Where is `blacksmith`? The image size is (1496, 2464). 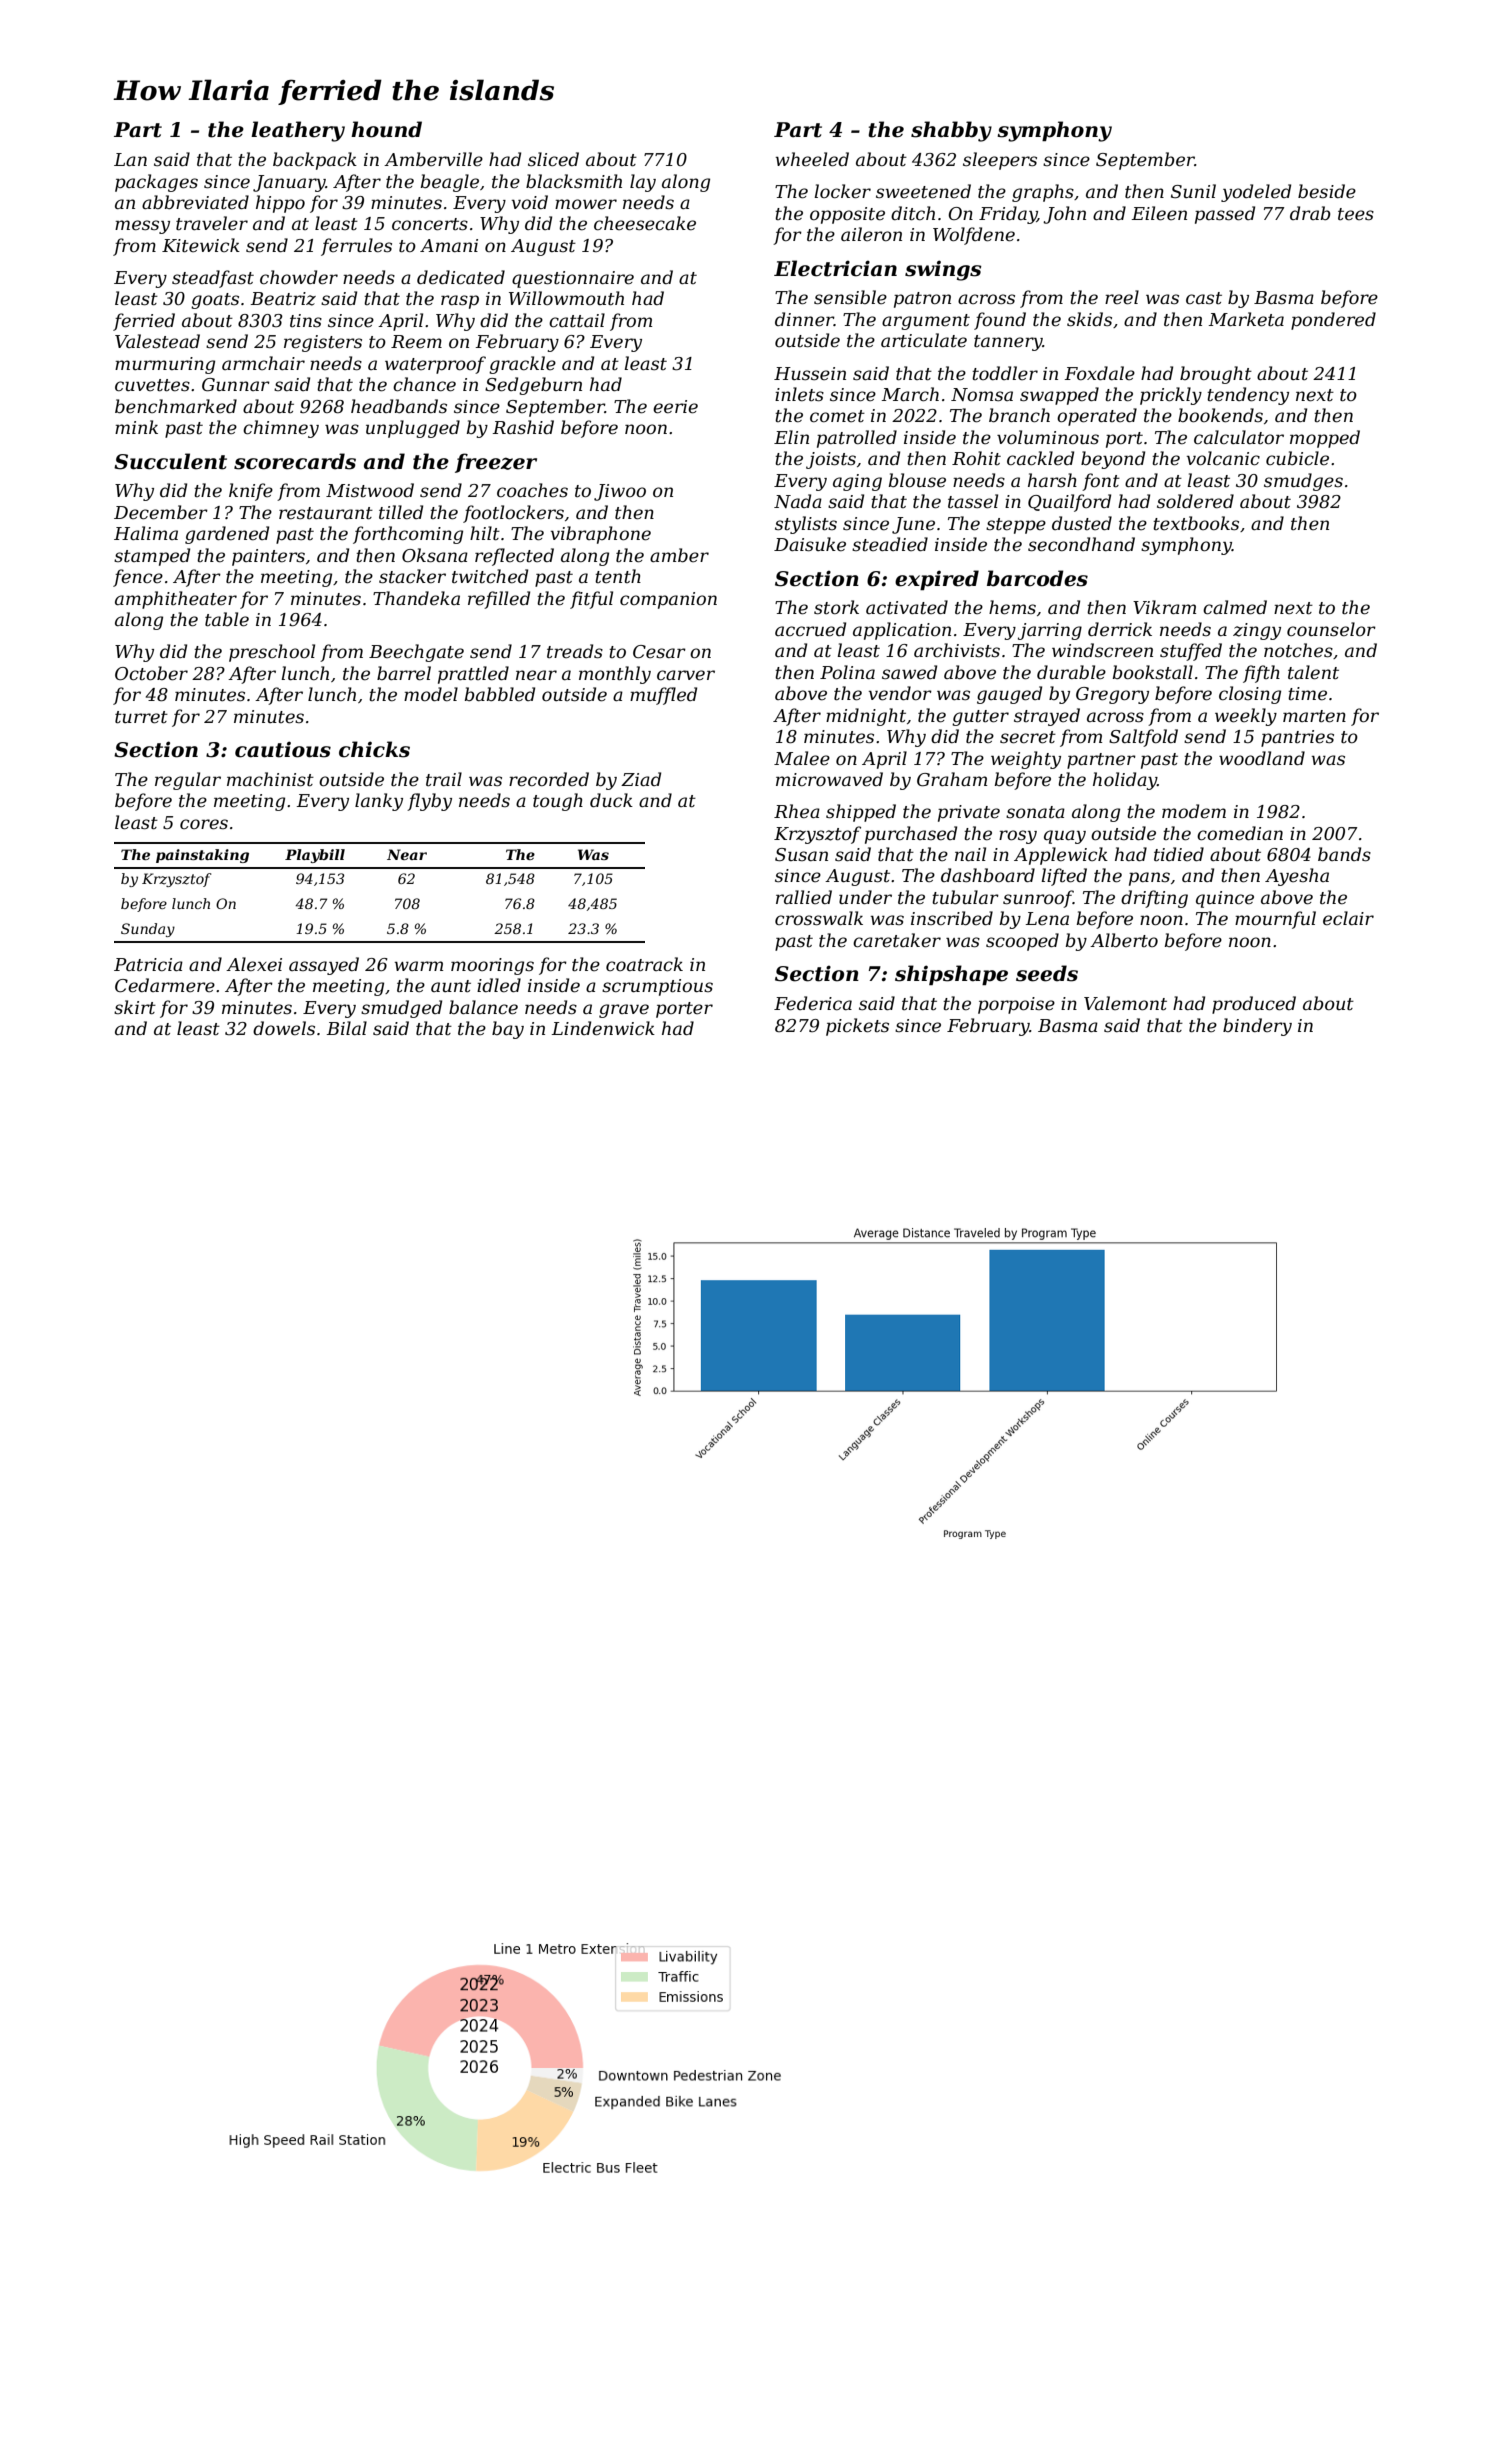 blacksmith is located at coordinates (574, 181).
